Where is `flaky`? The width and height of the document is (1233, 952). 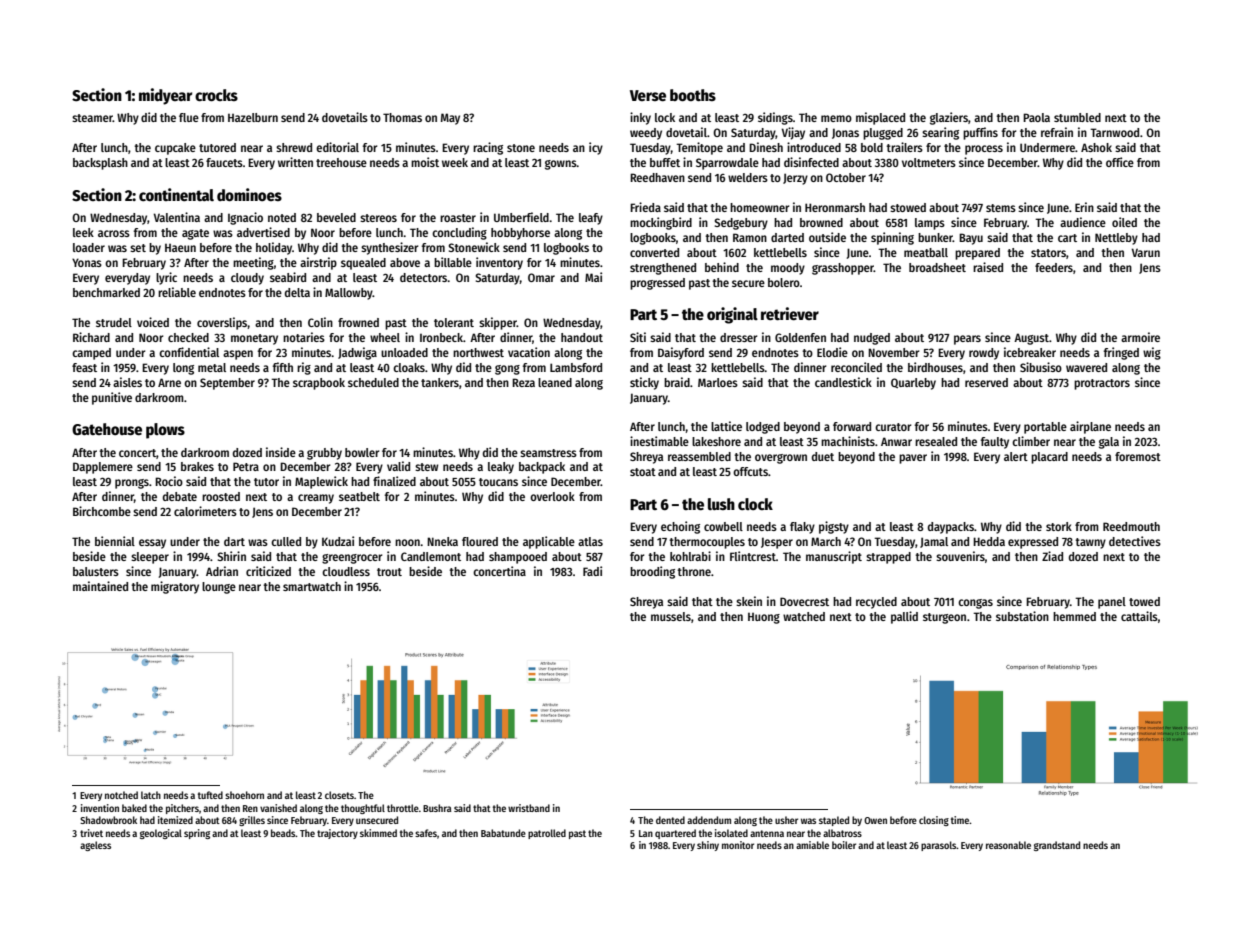 flaky is located at coordinates (802, 528).
